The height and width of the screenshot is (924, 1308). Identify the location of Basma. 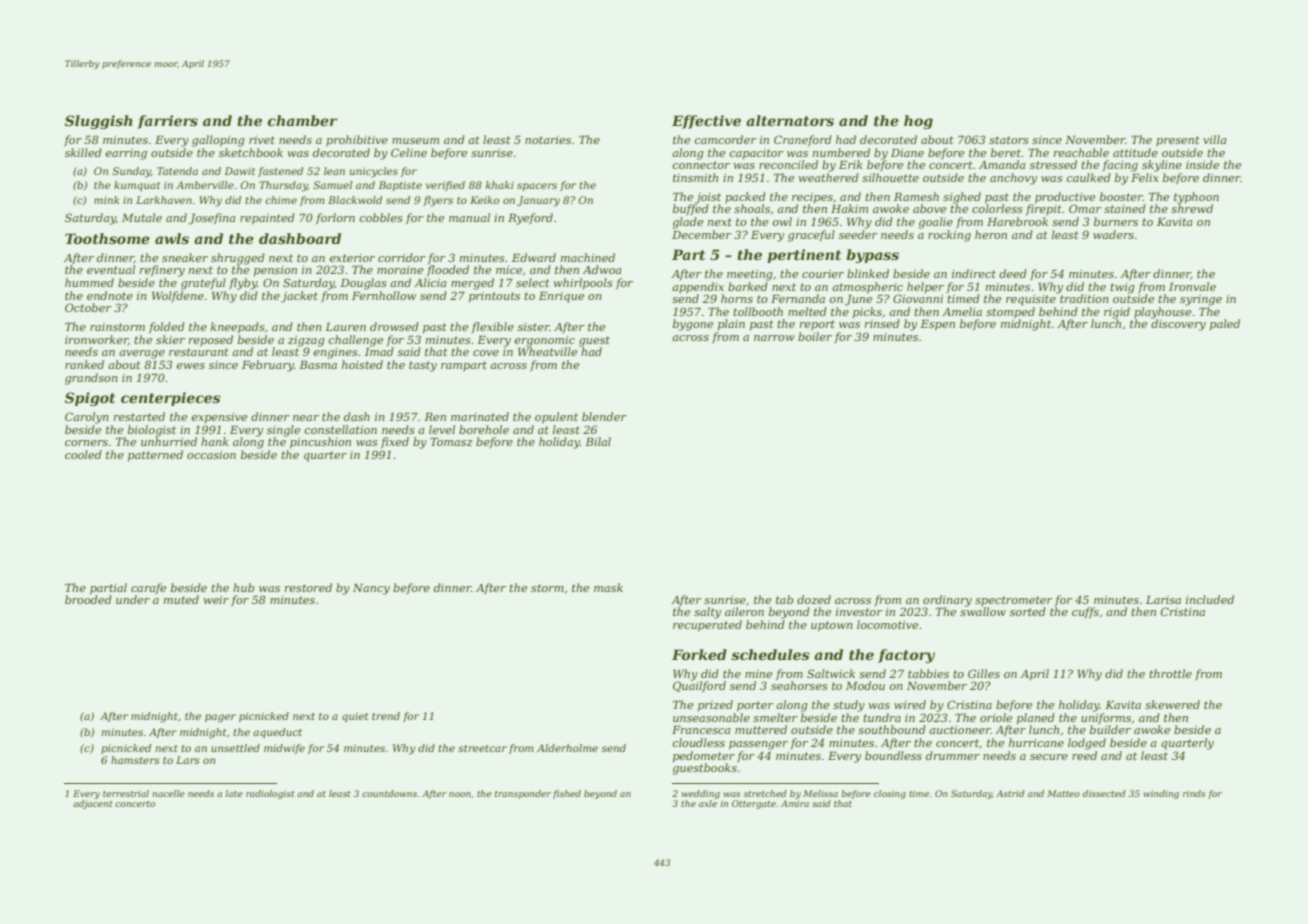
(318, 365).
